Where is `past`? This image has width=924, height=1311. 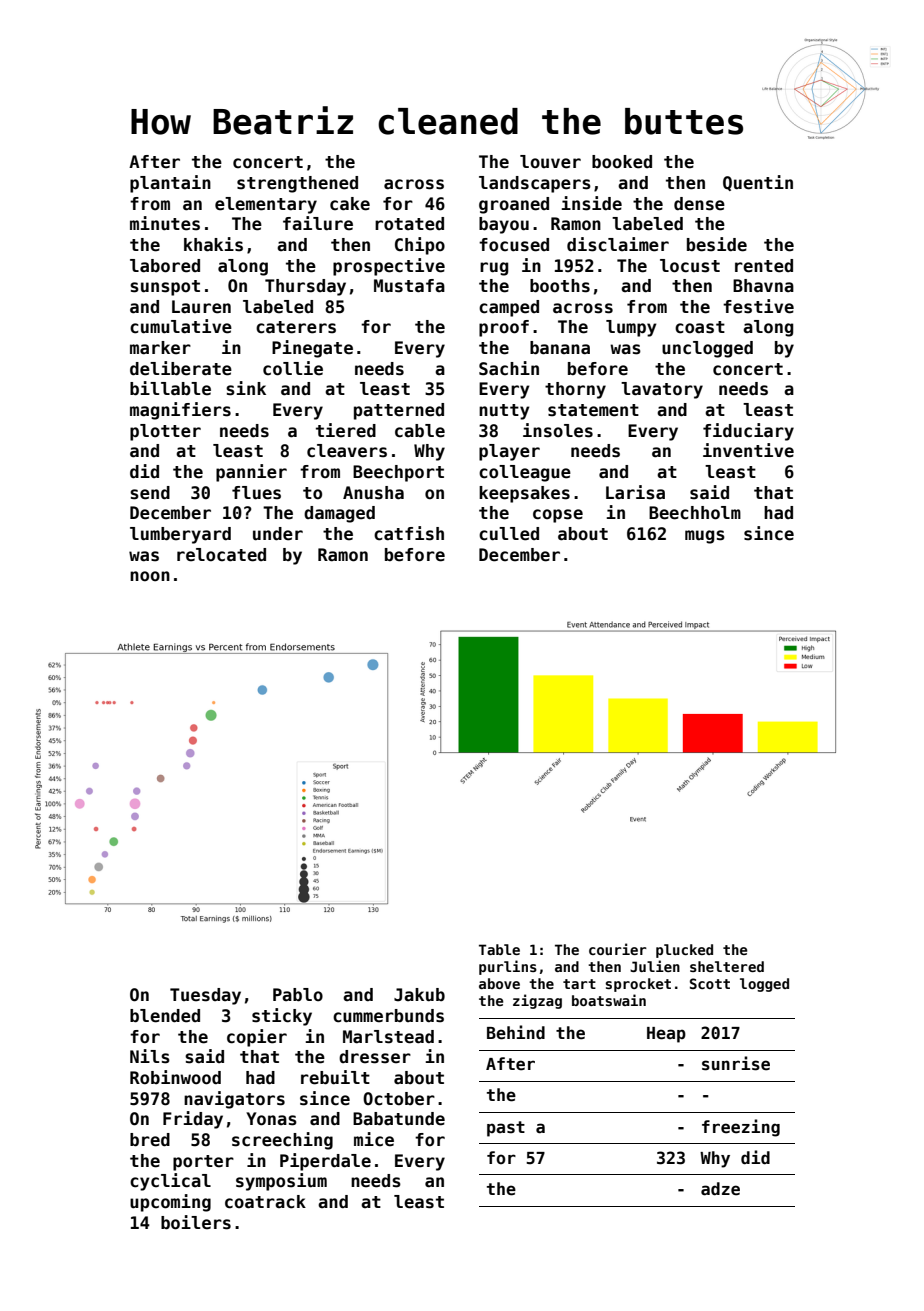
past is located at coordinates (506, 1129).
